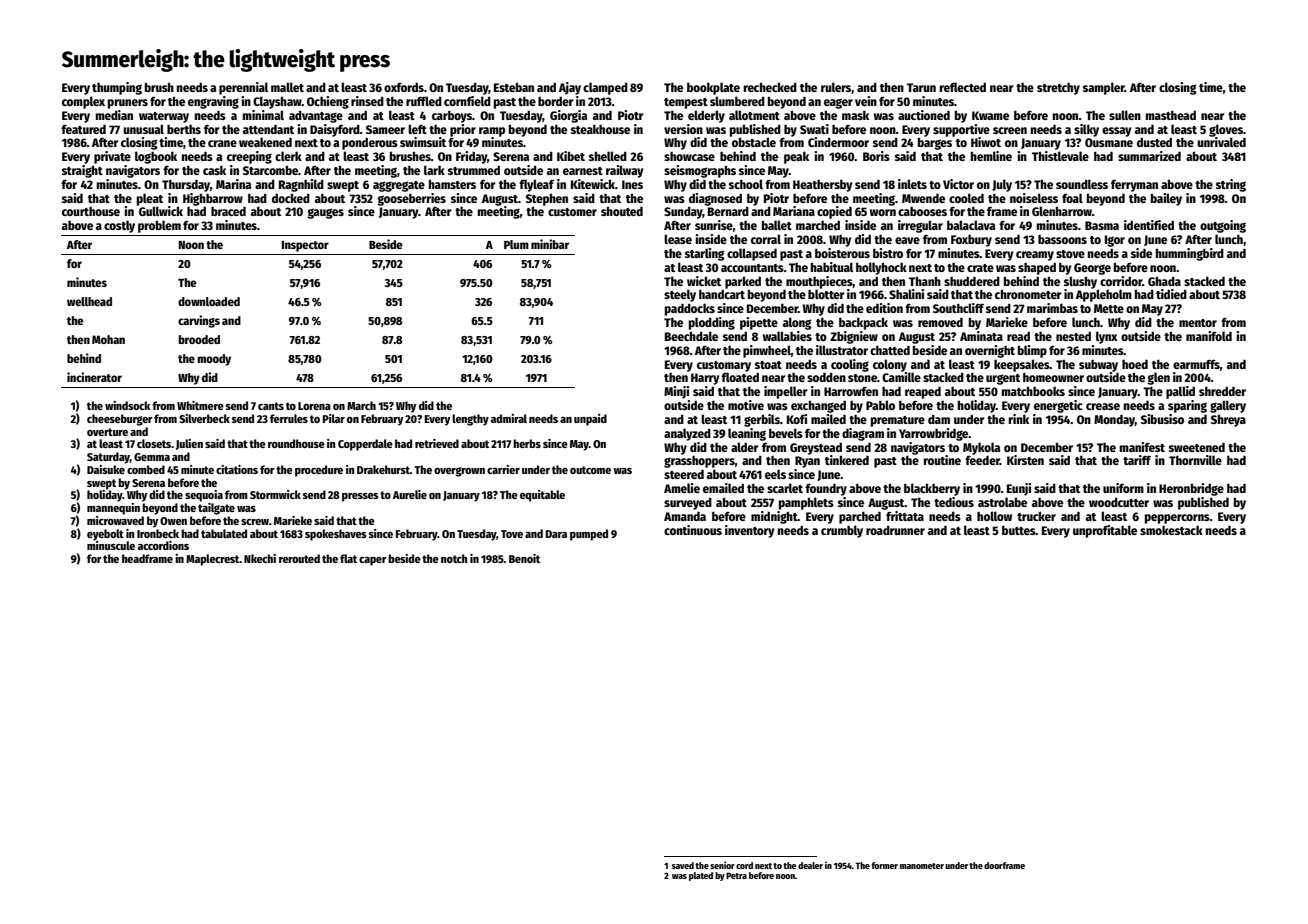 This screenshot has height=924, width=1308. Describe the element at coordinates (838, 142) in the screenshot. I see `Cindermoor` at that location.
